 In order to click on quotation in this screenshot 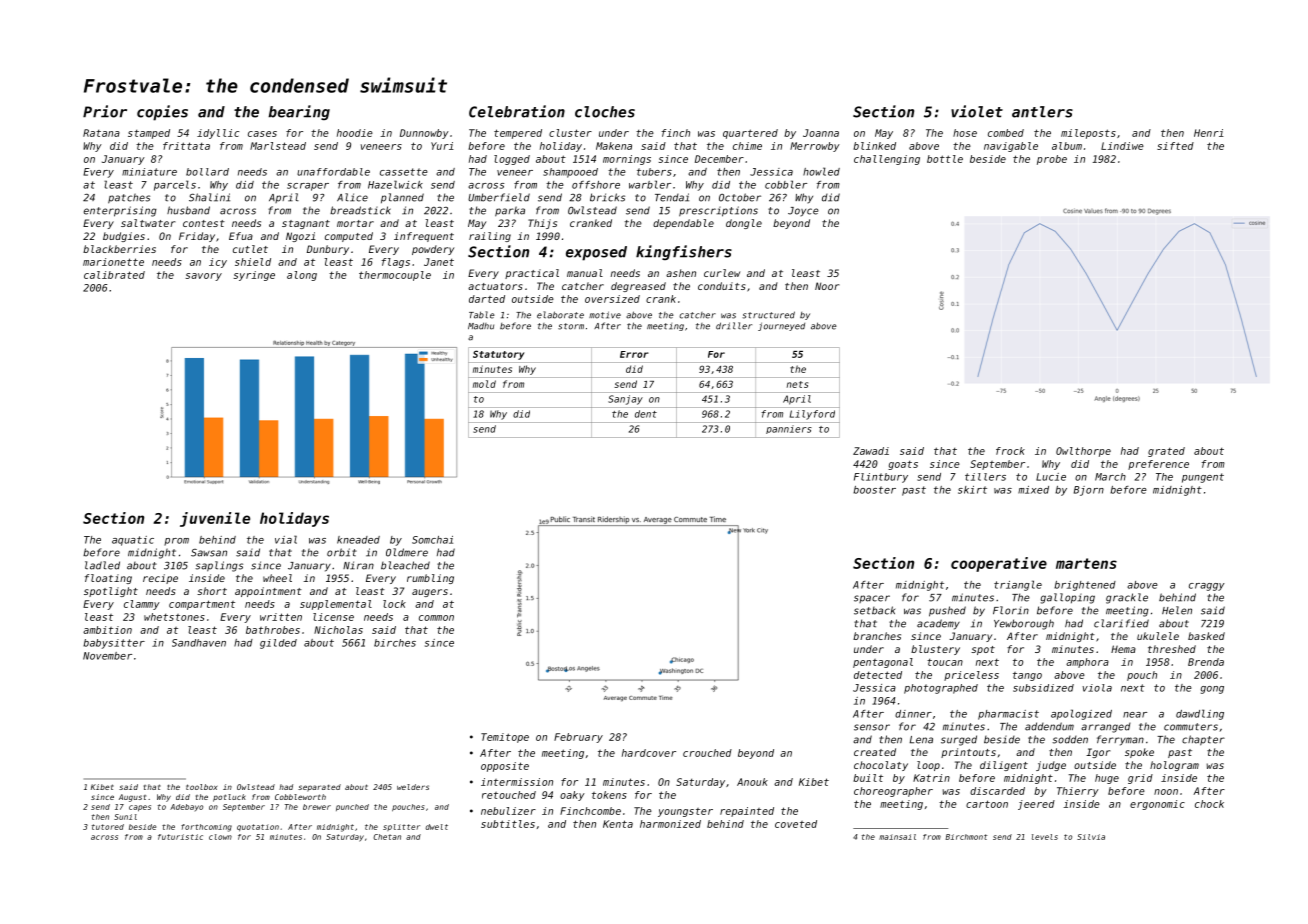, I will do `click(258, 828)`.
